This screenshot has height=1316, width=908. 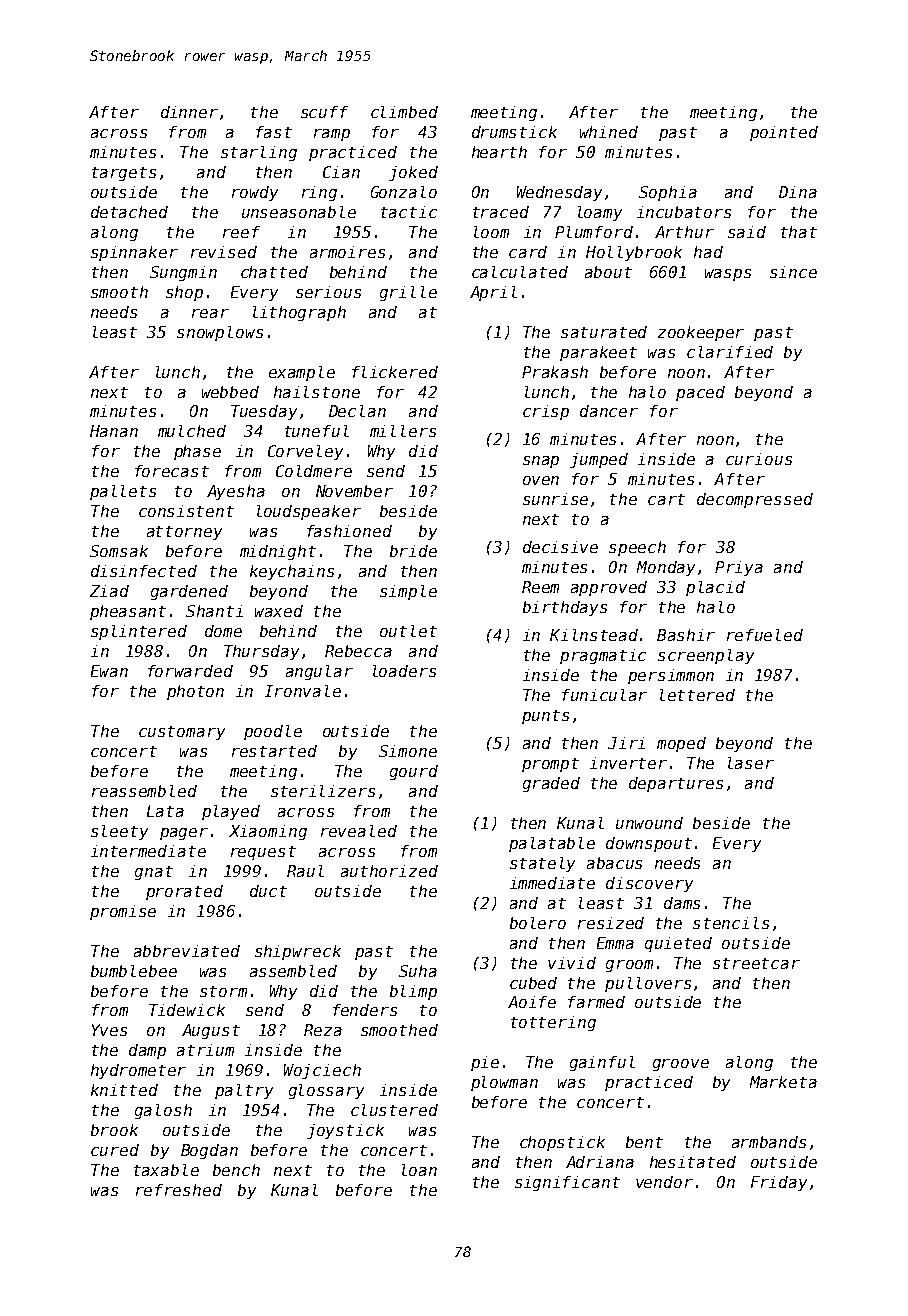 I want to click on Plumford, so click(x=594, y=232).
